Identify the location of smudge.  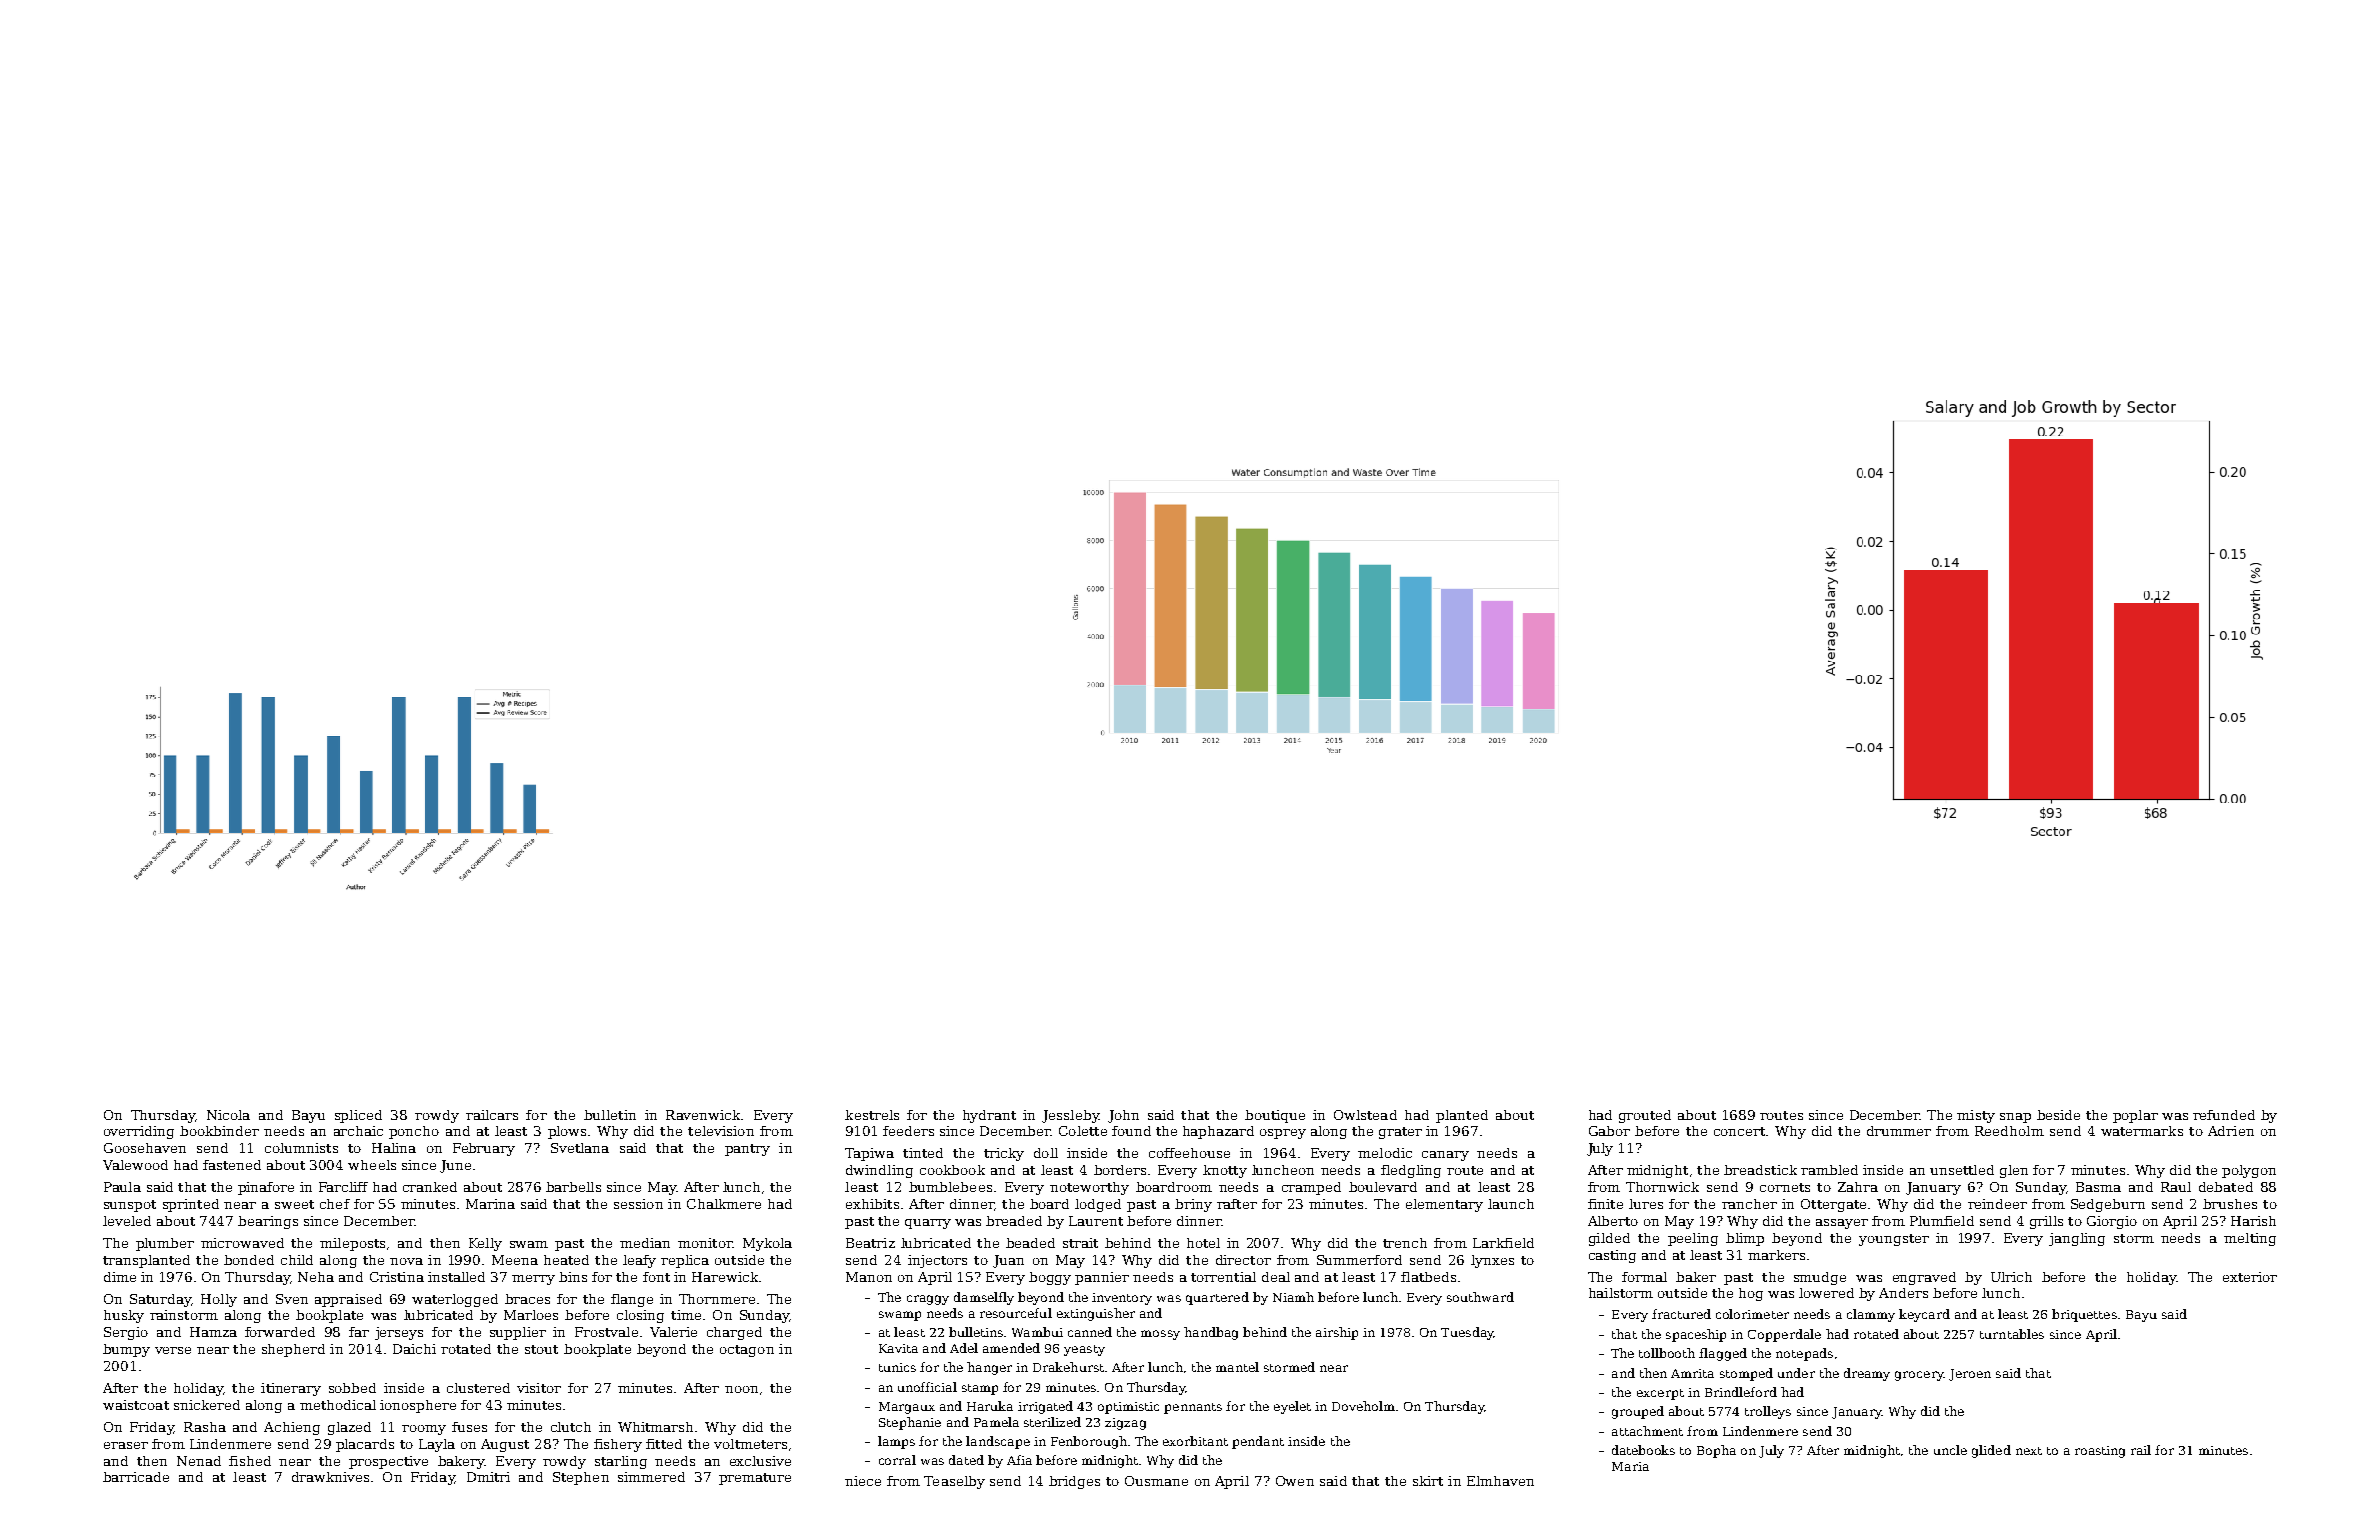
(1820, 1278).
